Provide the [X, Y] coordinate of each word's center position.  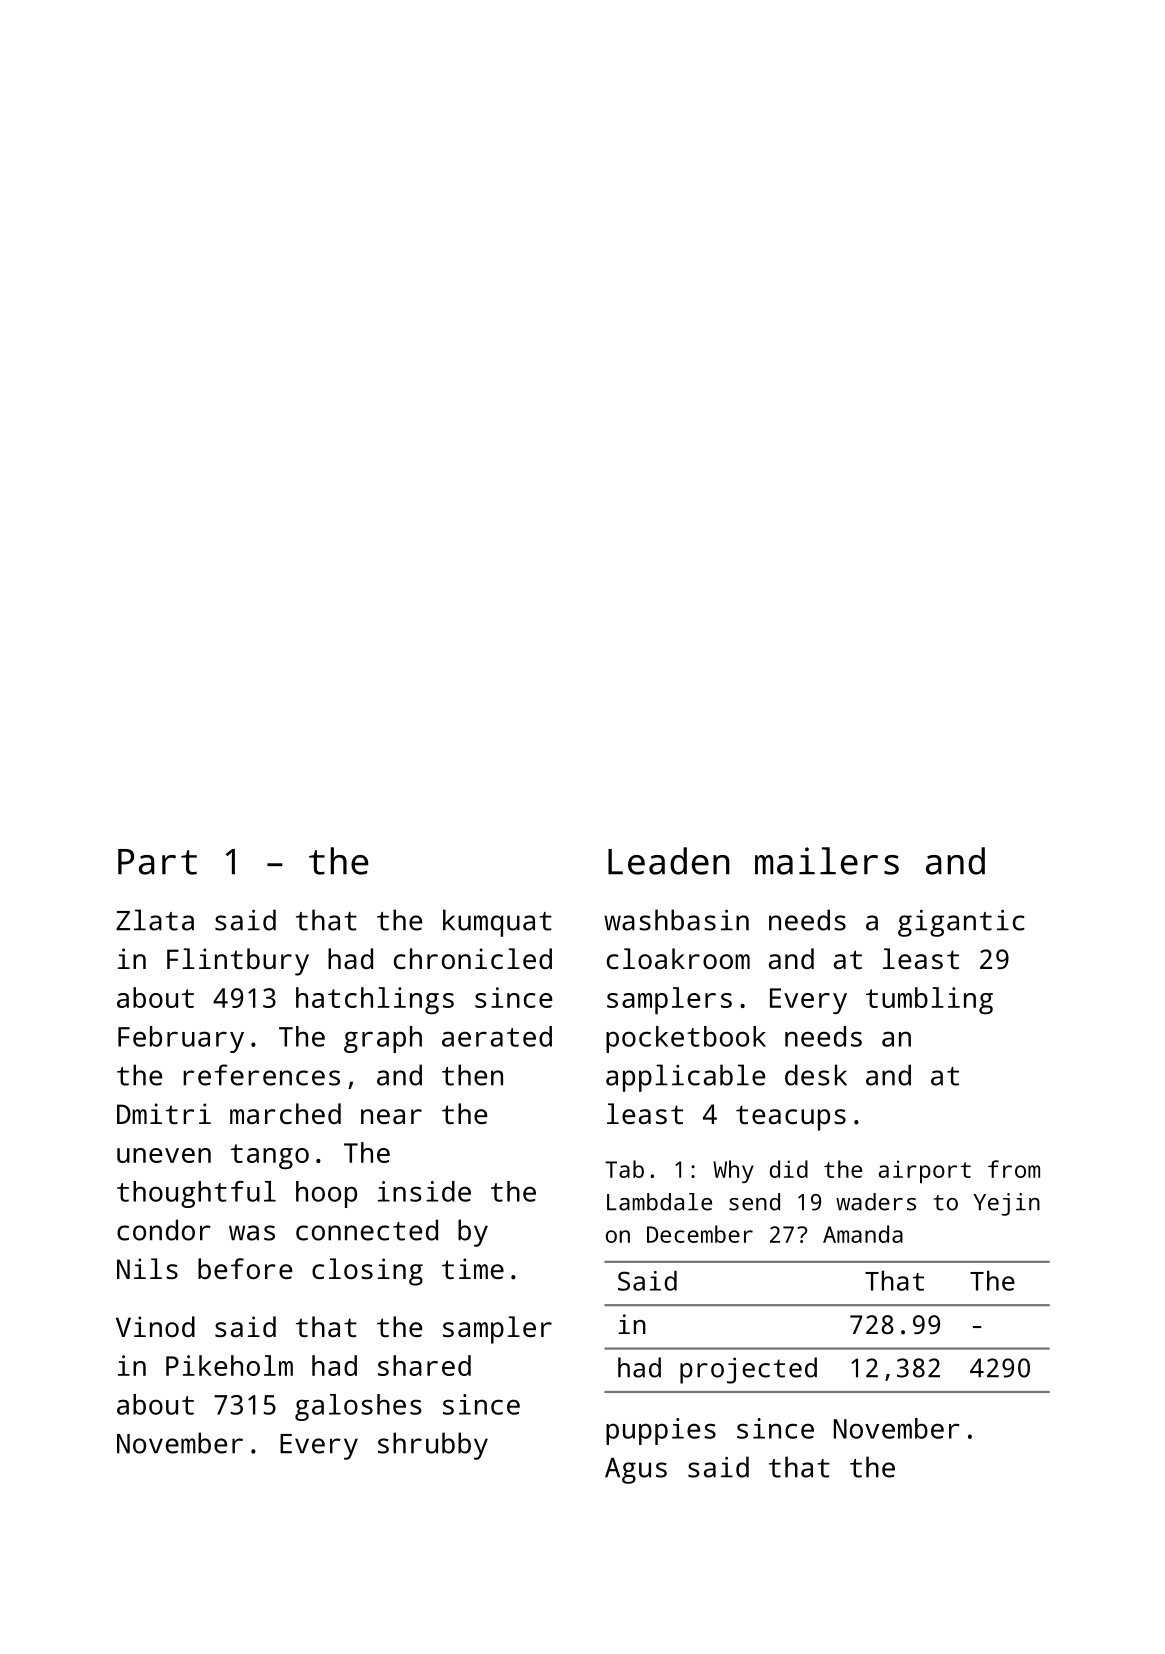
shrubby [433, 1446]
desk [816, 1075]
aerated [497, 1036]
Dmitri [164, 1113]
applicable [685, 1078]
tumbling [929, 1001]
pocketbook [686, 1039]
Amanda [863, 1234]
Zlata [155, 920]
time [473, 1269]
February [181, 1039]
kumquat [497, 923]
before [245, 1268]
